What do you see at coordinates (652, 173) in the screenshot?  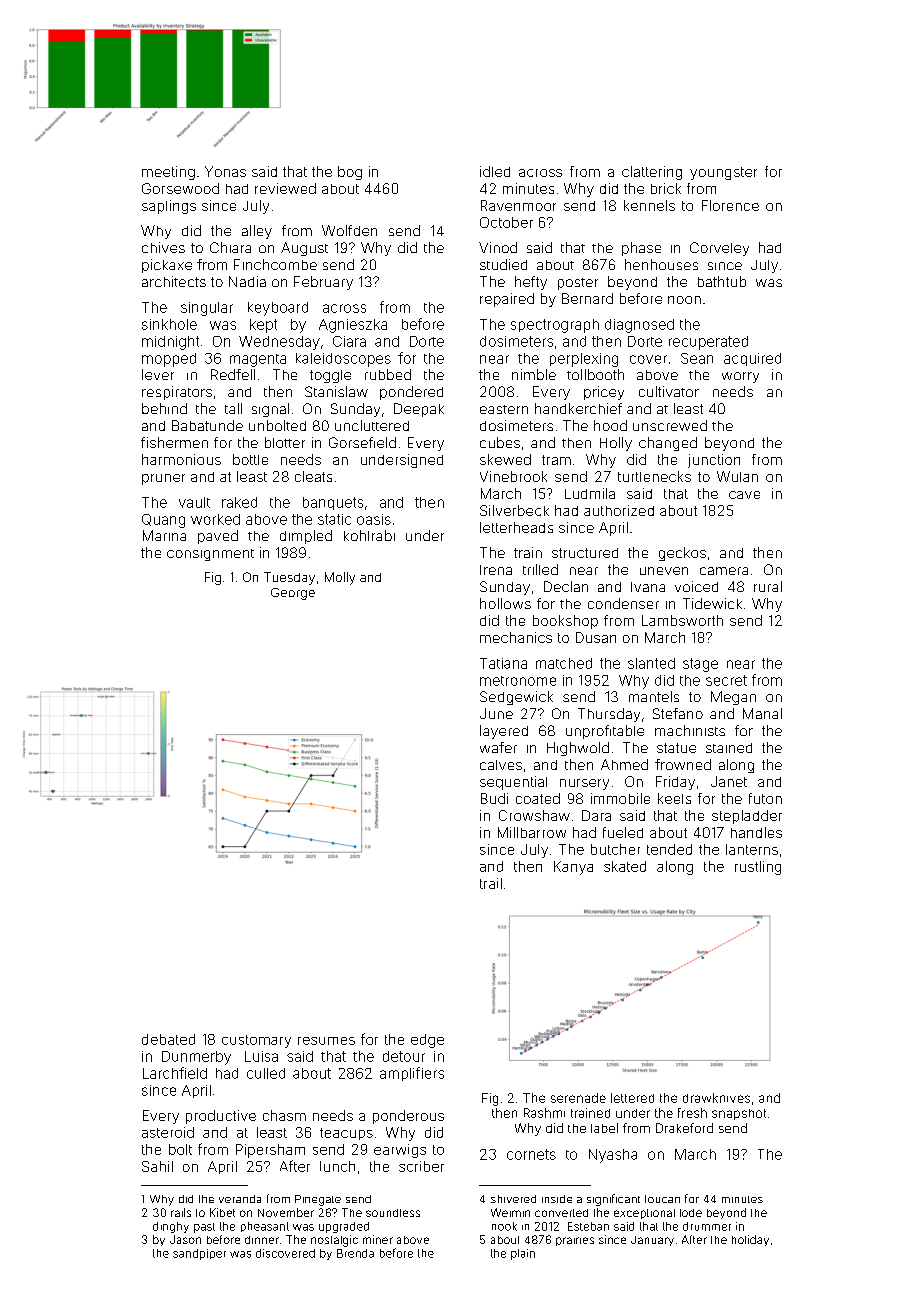 I see `clattering` at bounding box center [652, 173].
